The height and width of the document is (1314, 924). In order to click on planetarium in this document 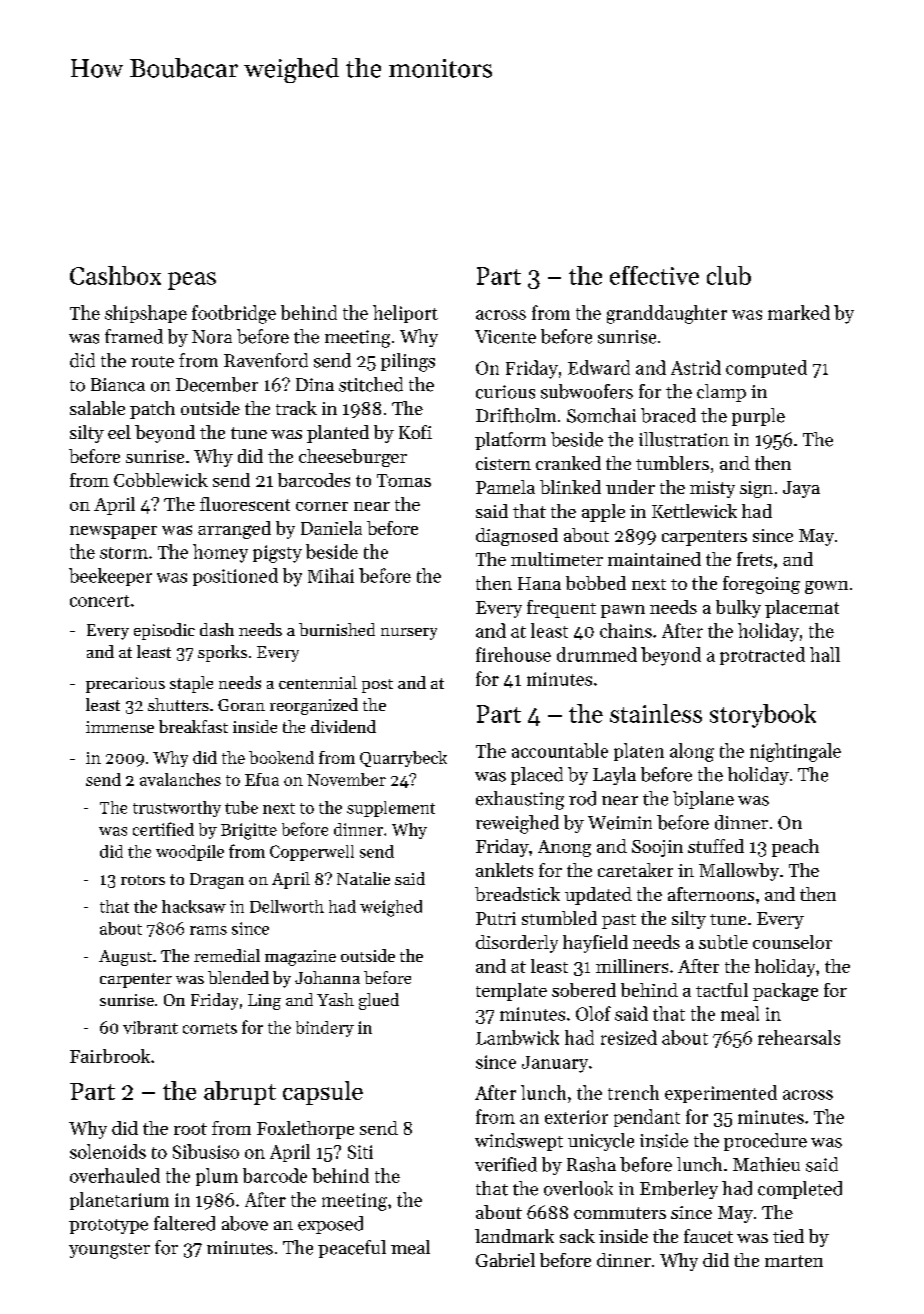, I will do `click(119, 1201)`.
